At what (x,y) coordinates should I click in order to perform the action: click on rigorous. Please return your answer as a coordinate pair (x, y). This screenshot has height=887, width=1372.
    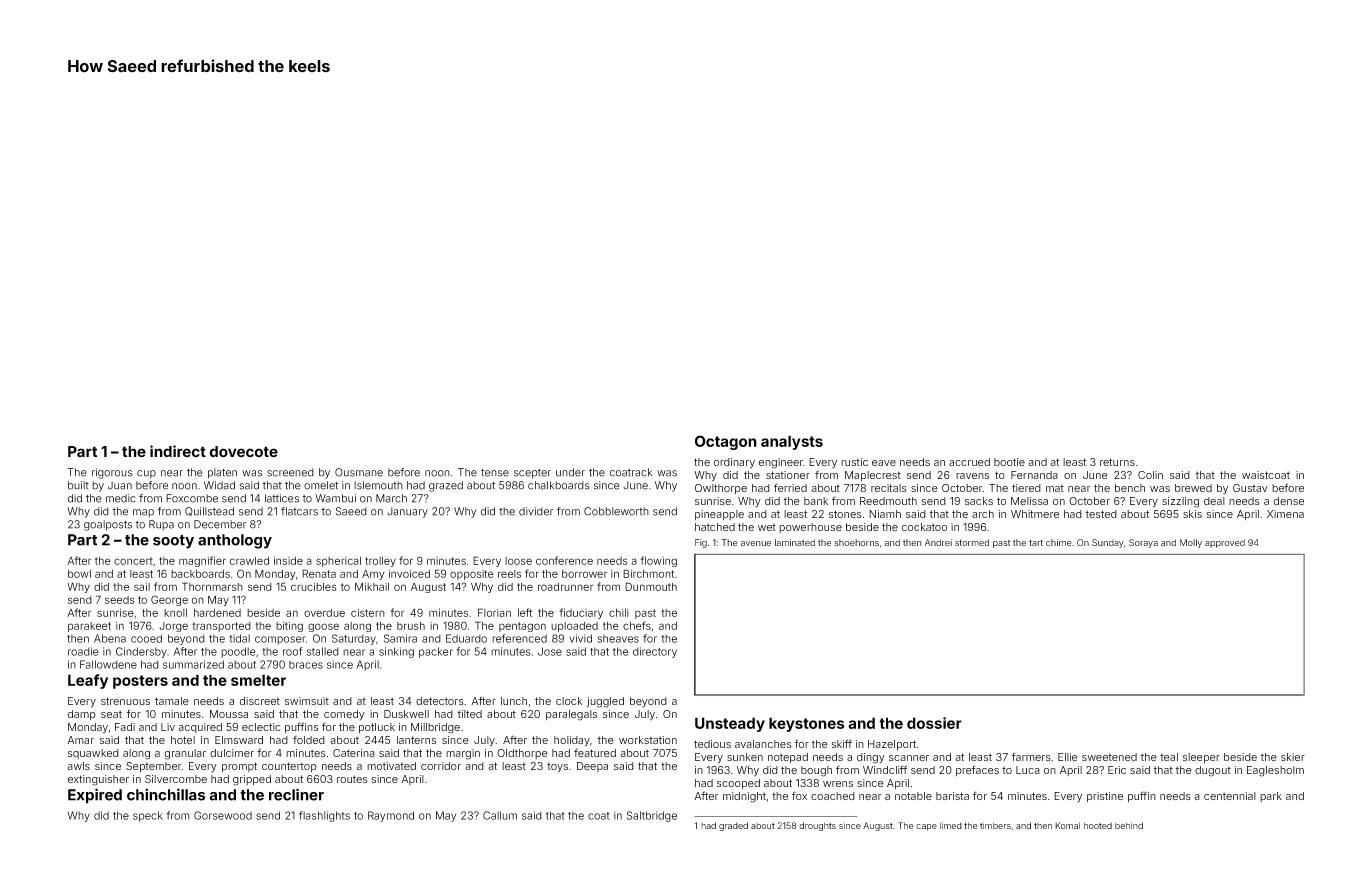
    Looking at the image, I should click on (112, 473).
